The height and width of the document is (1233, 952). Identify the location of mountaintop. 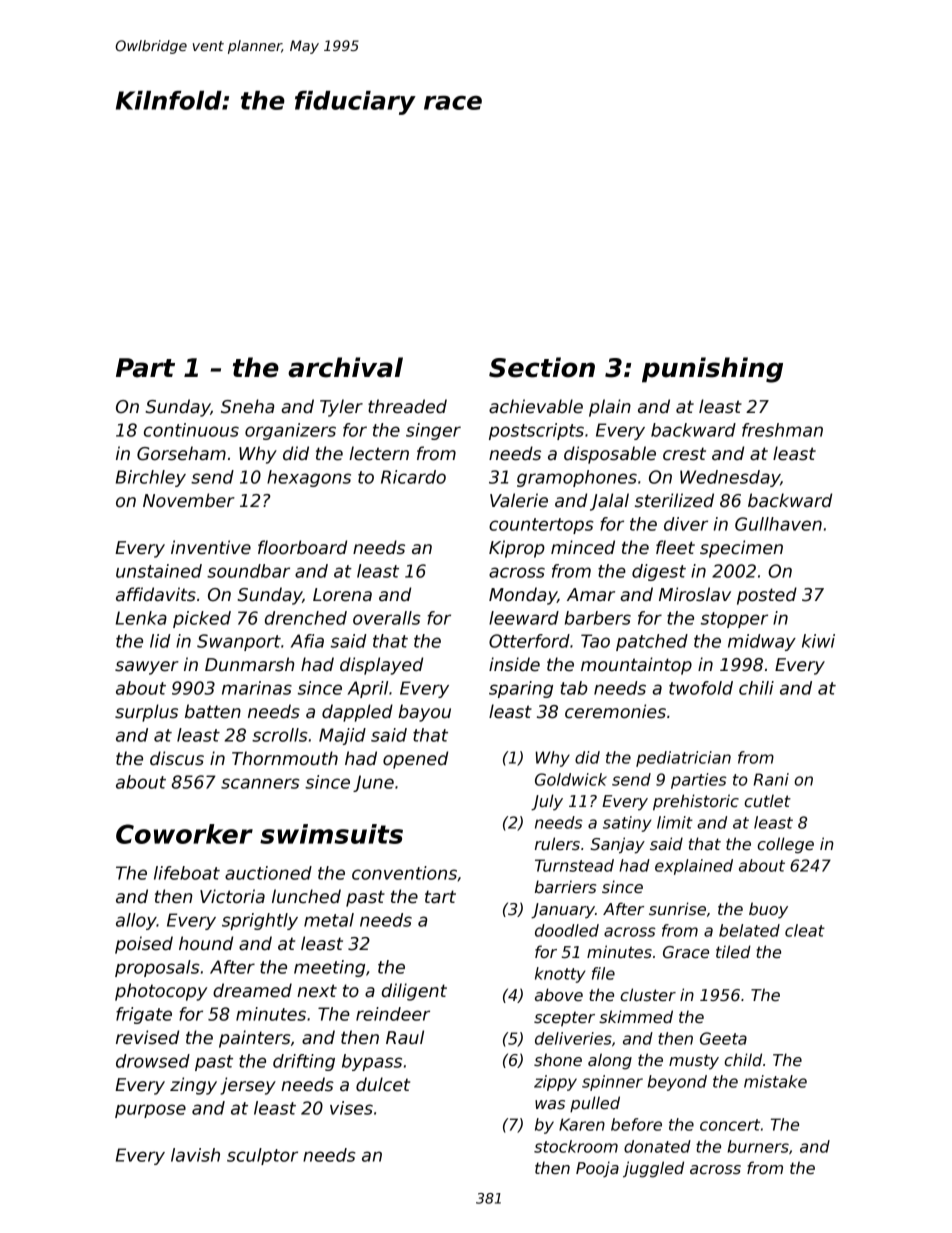
(636, 666).
